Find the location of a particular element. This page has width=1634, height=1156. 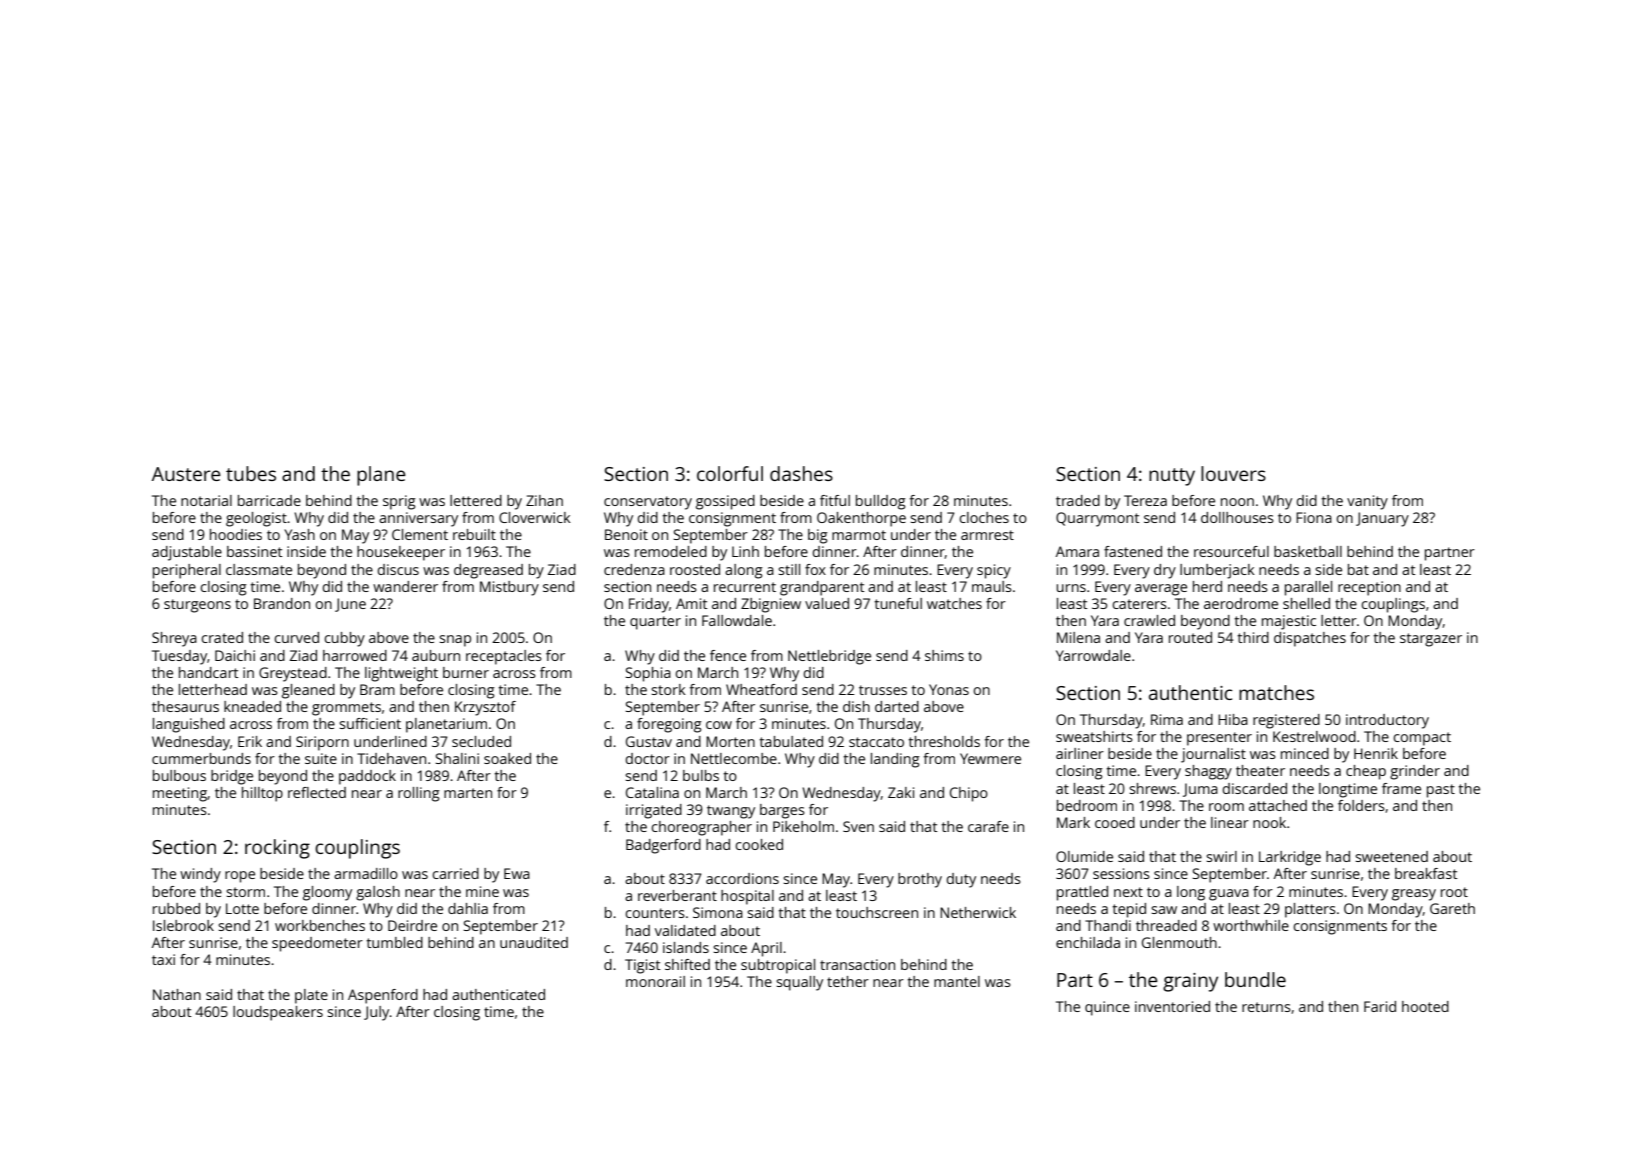

cooked is located at coordinates (759, 844).
